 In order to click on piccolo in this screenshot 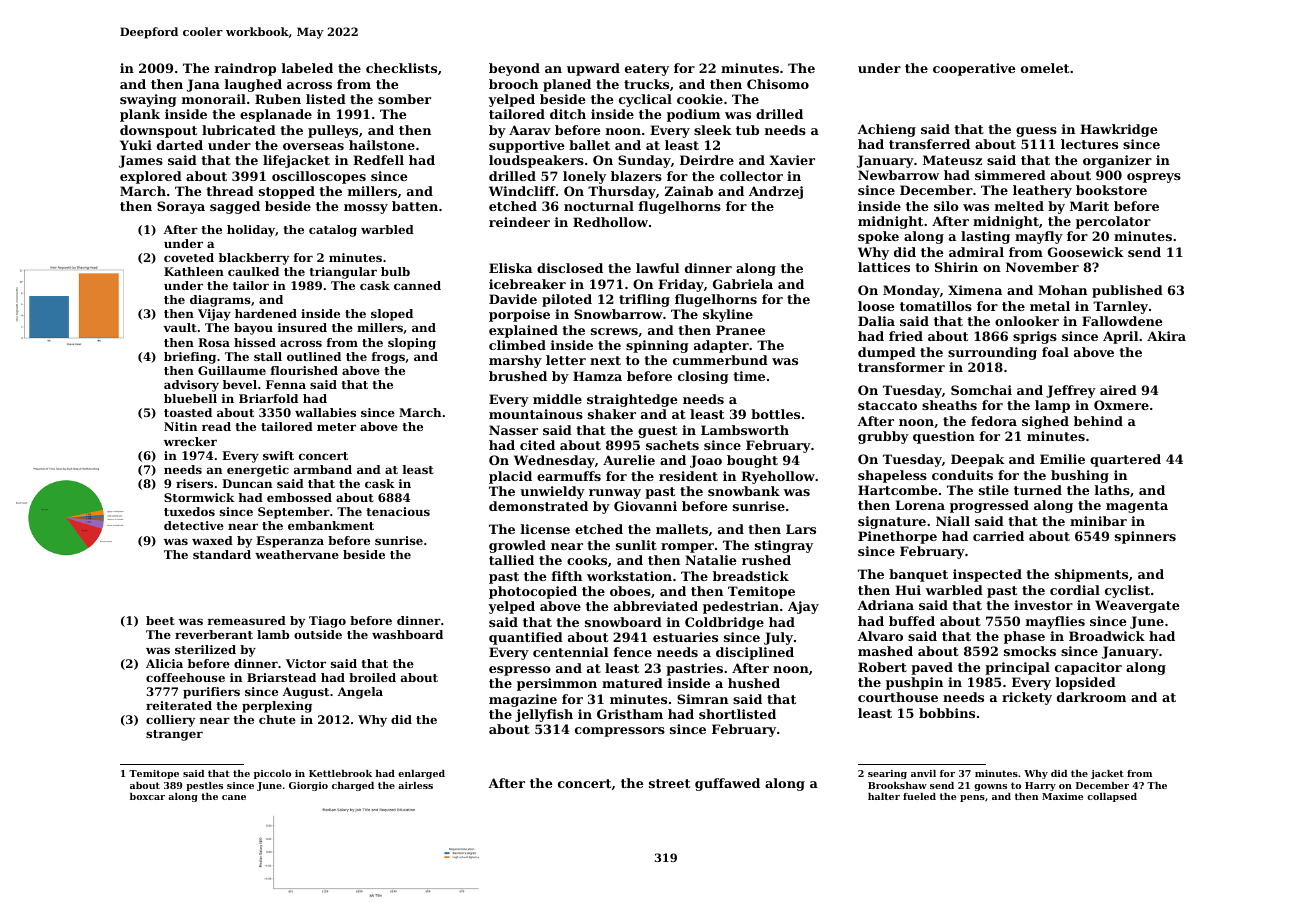, I will do `click(272, 774)`.
